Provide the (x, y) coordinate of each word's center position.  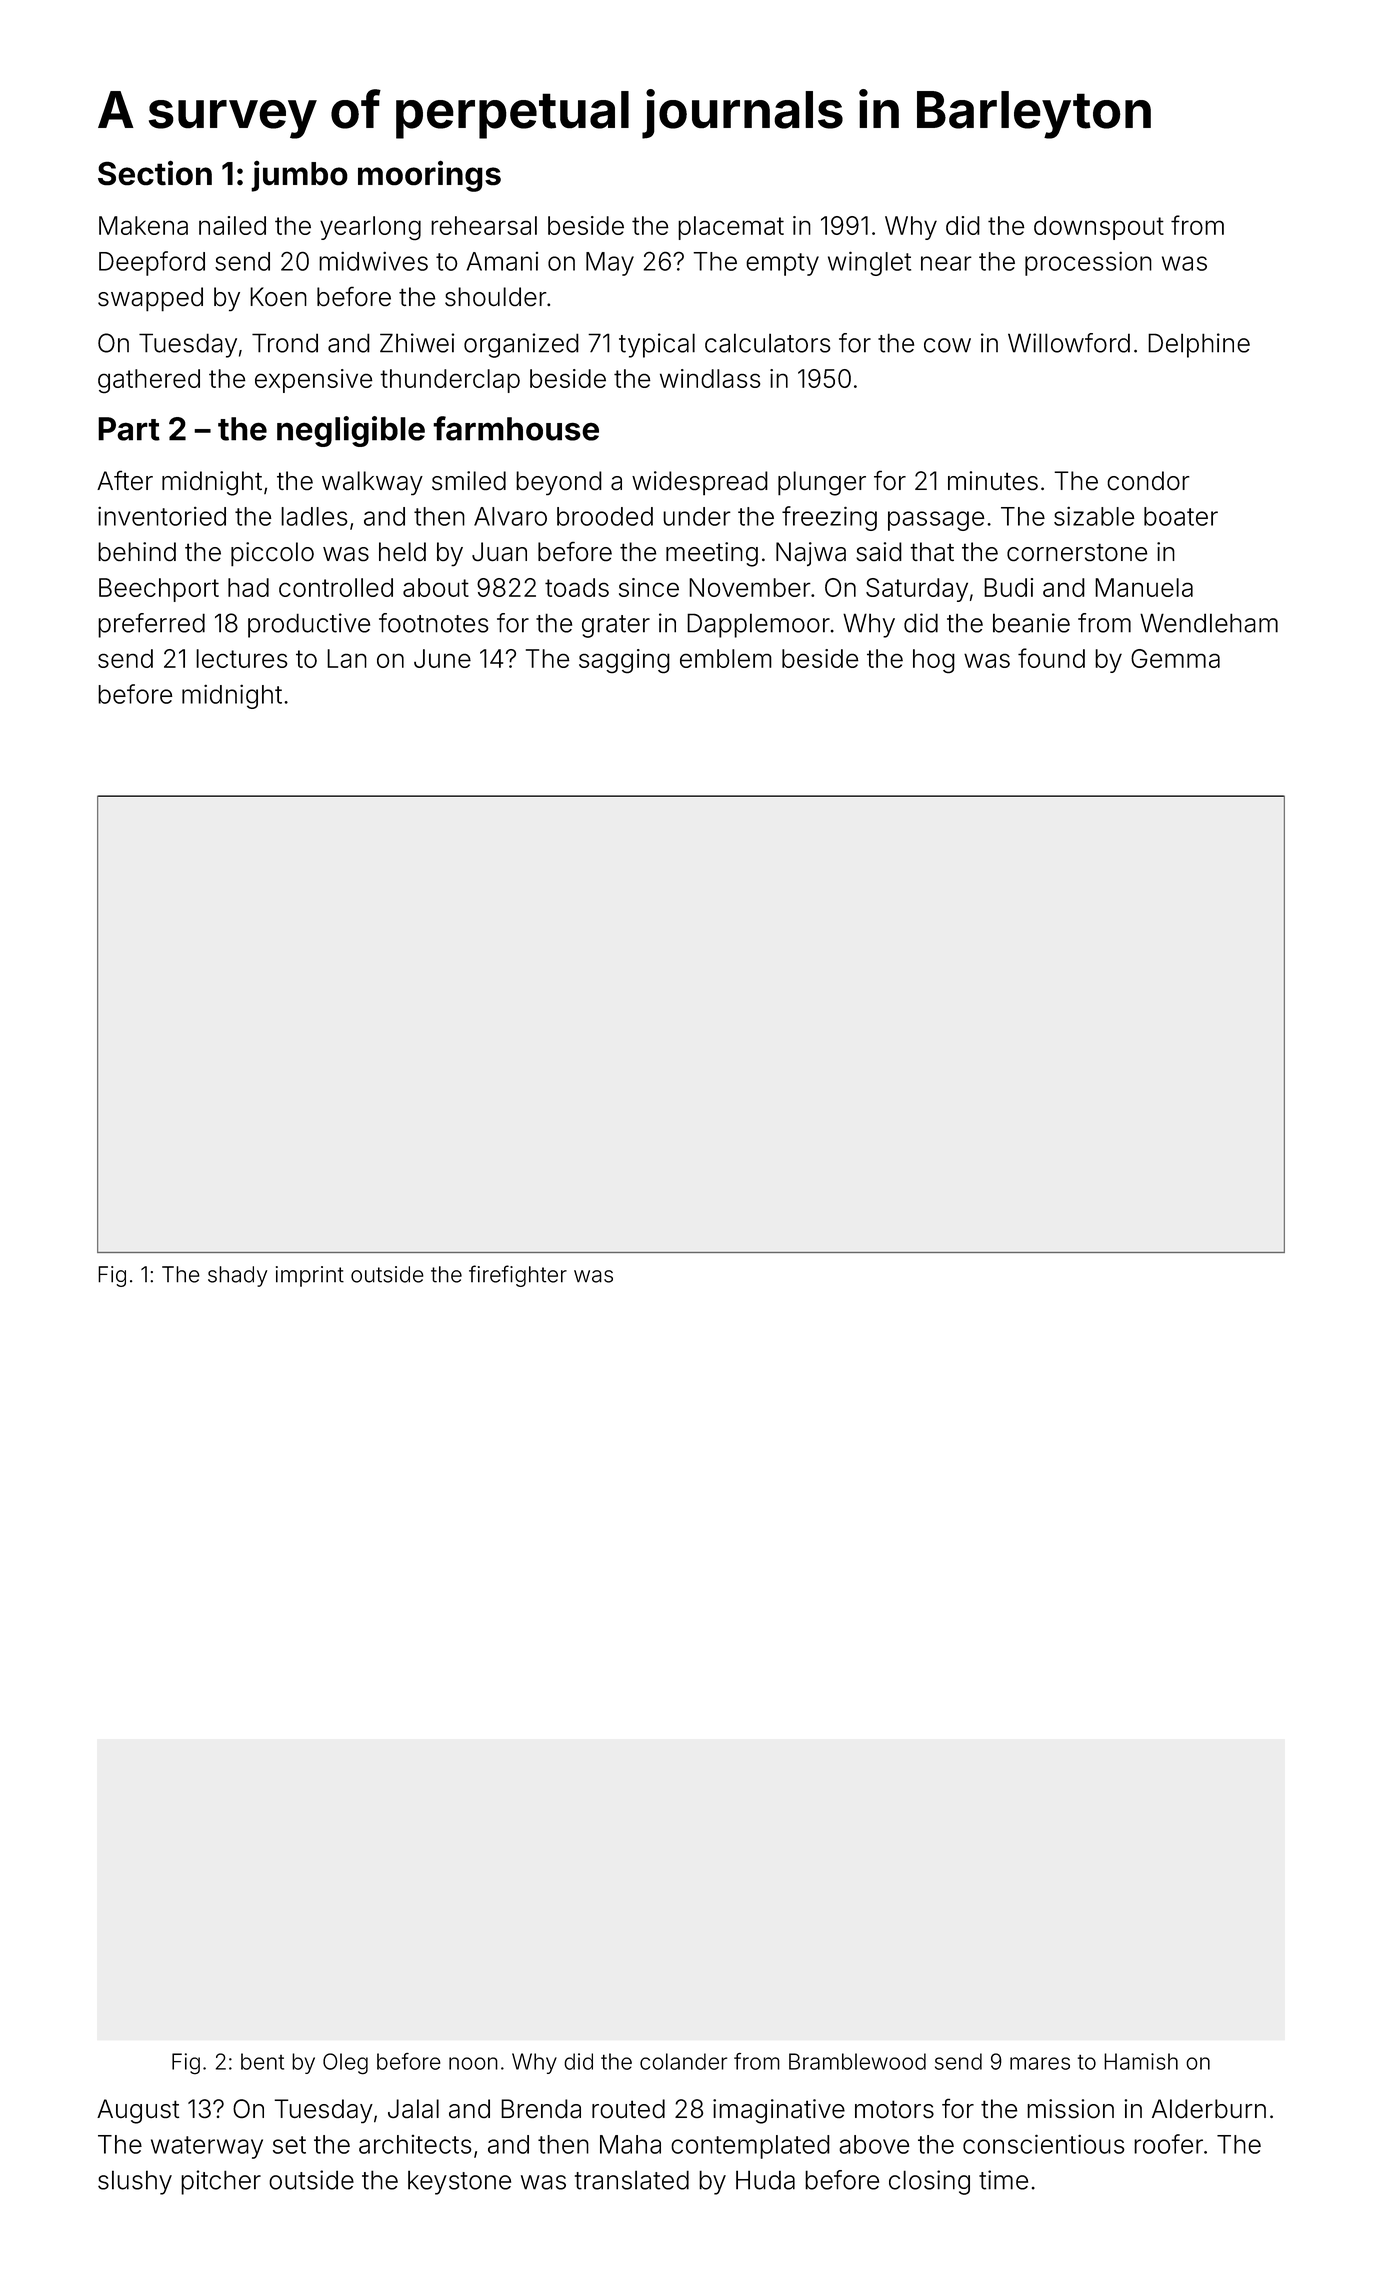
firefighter (518, 1276)
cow (947, 345)
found (1051, 658)
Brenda (541, 2108)
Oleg (345, 2064)
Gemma (1175, 658)
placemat (731, 228)
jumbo (299, 176)
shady (237, 1276)
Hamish (1141, 2061)
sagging (624, 661)
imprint (310, 1276)
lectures (241, 658)
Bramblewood (857, 2061)
